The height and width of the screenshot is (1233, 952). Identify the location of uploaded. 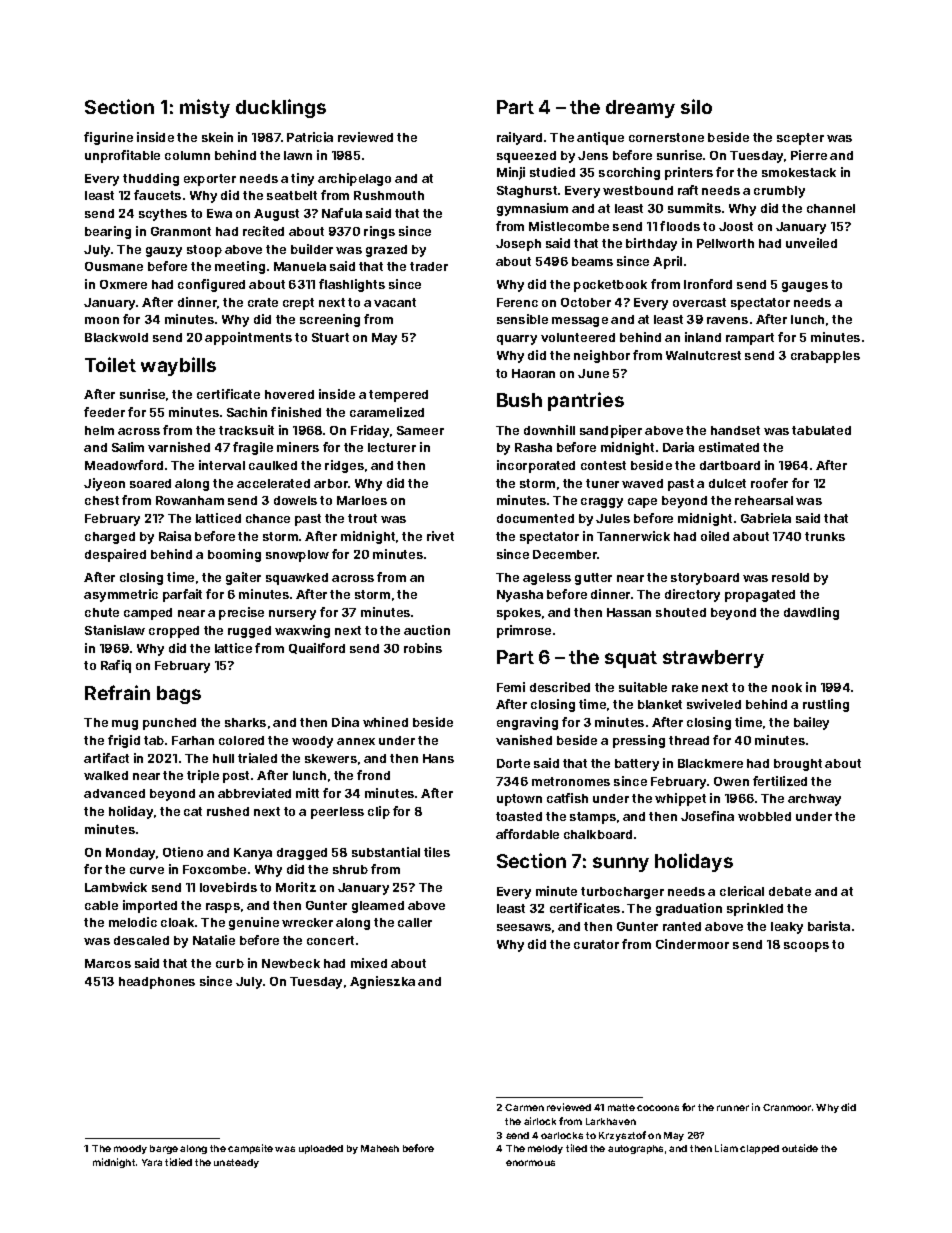
(321, 1149).
